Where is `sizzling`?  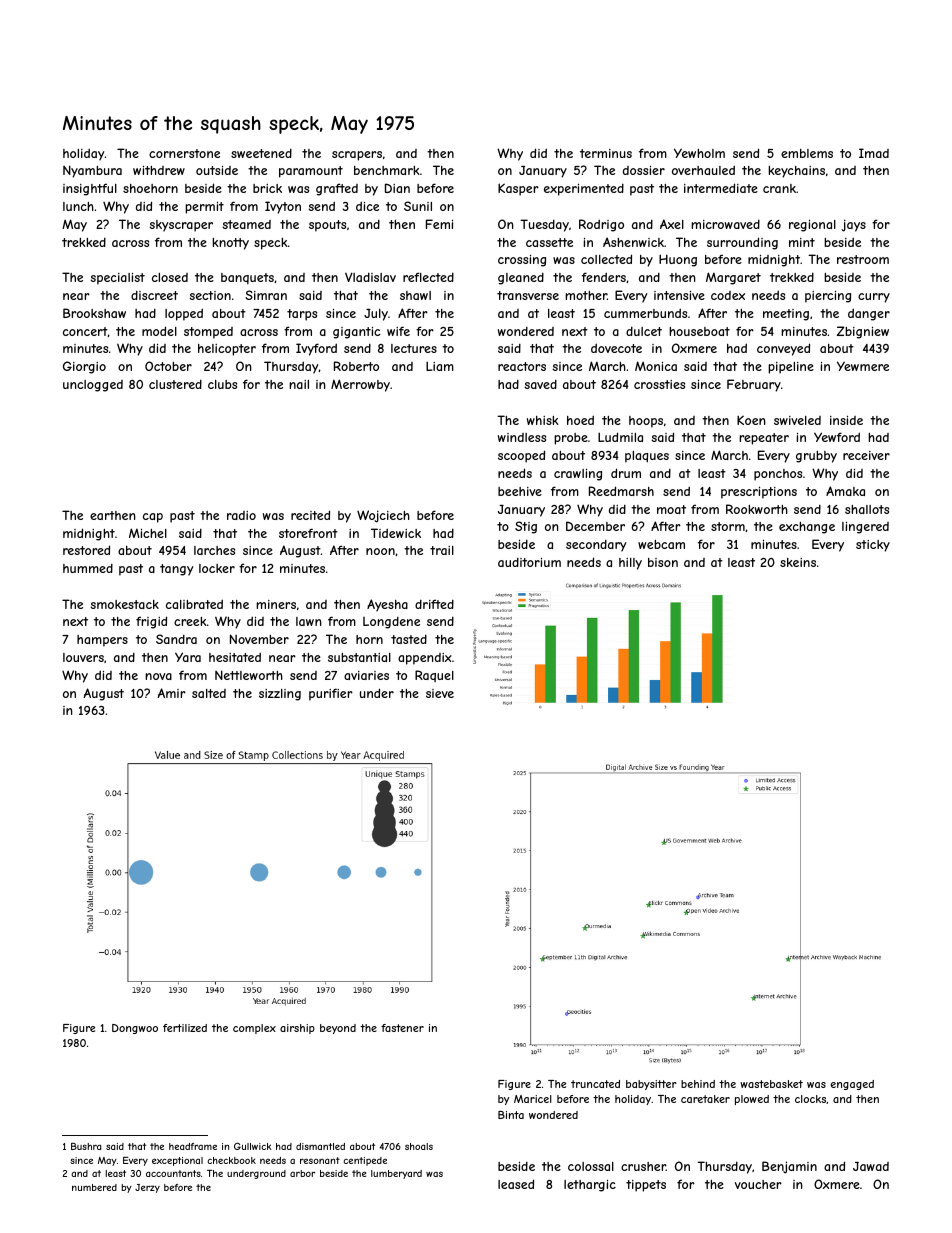 sizzling is located at coordinates (280, 695).
